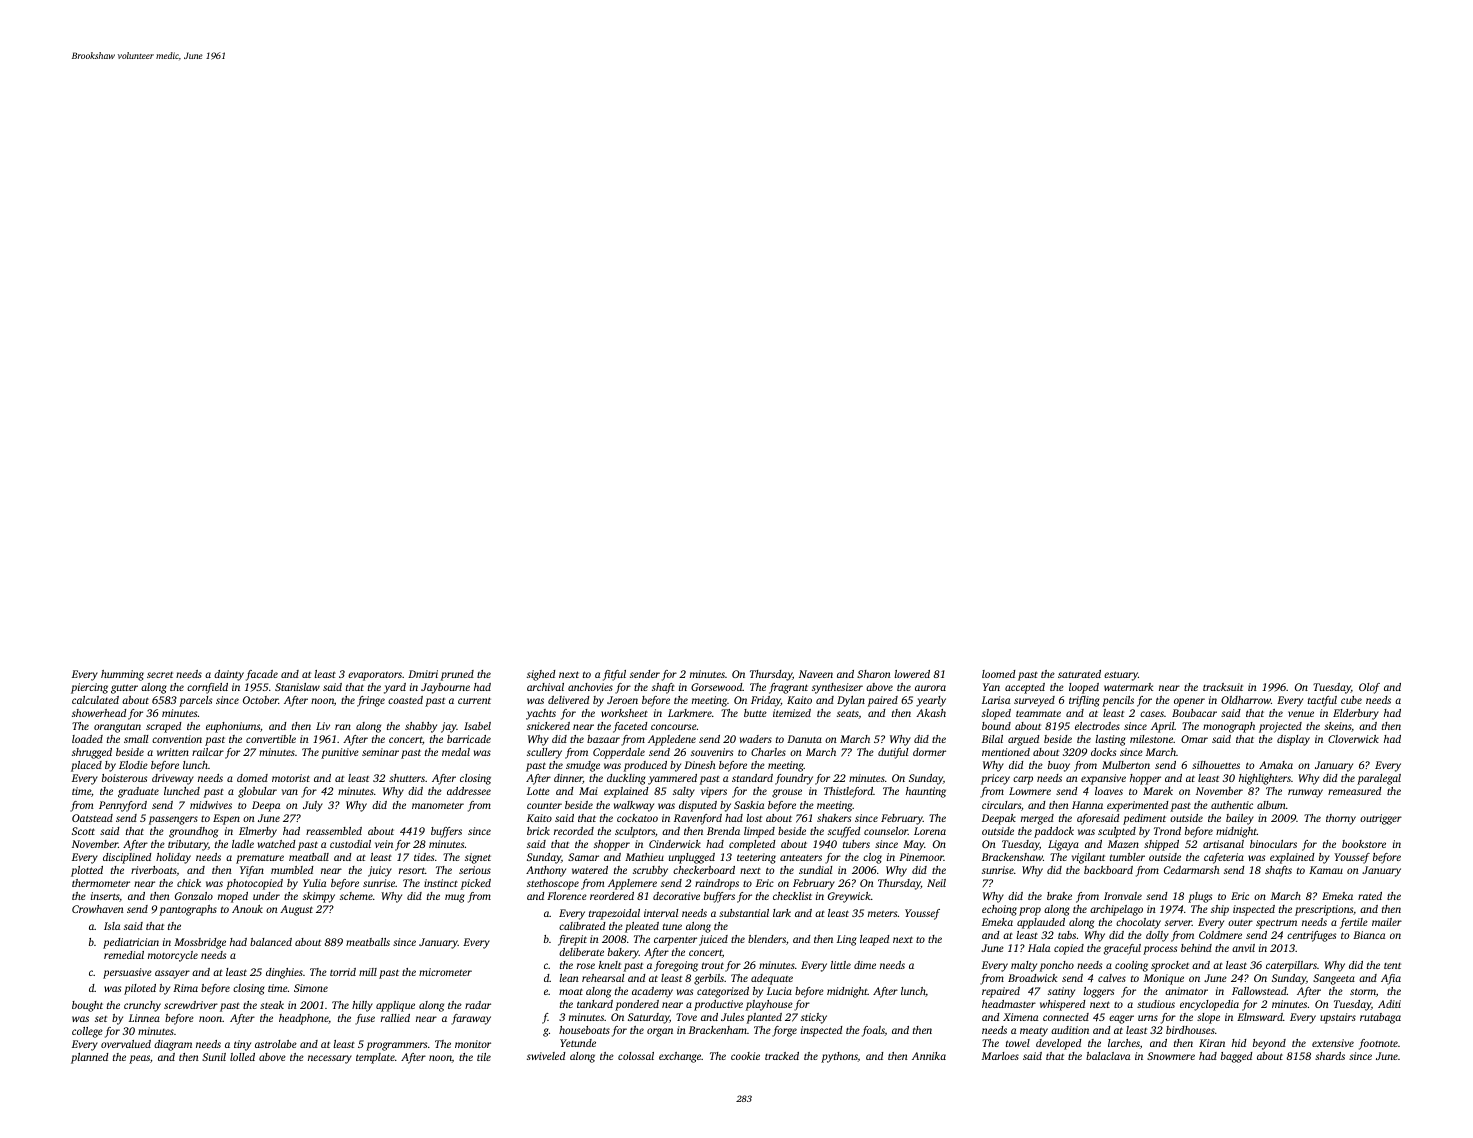  I want to click on orangutan, so click(117, 728).
